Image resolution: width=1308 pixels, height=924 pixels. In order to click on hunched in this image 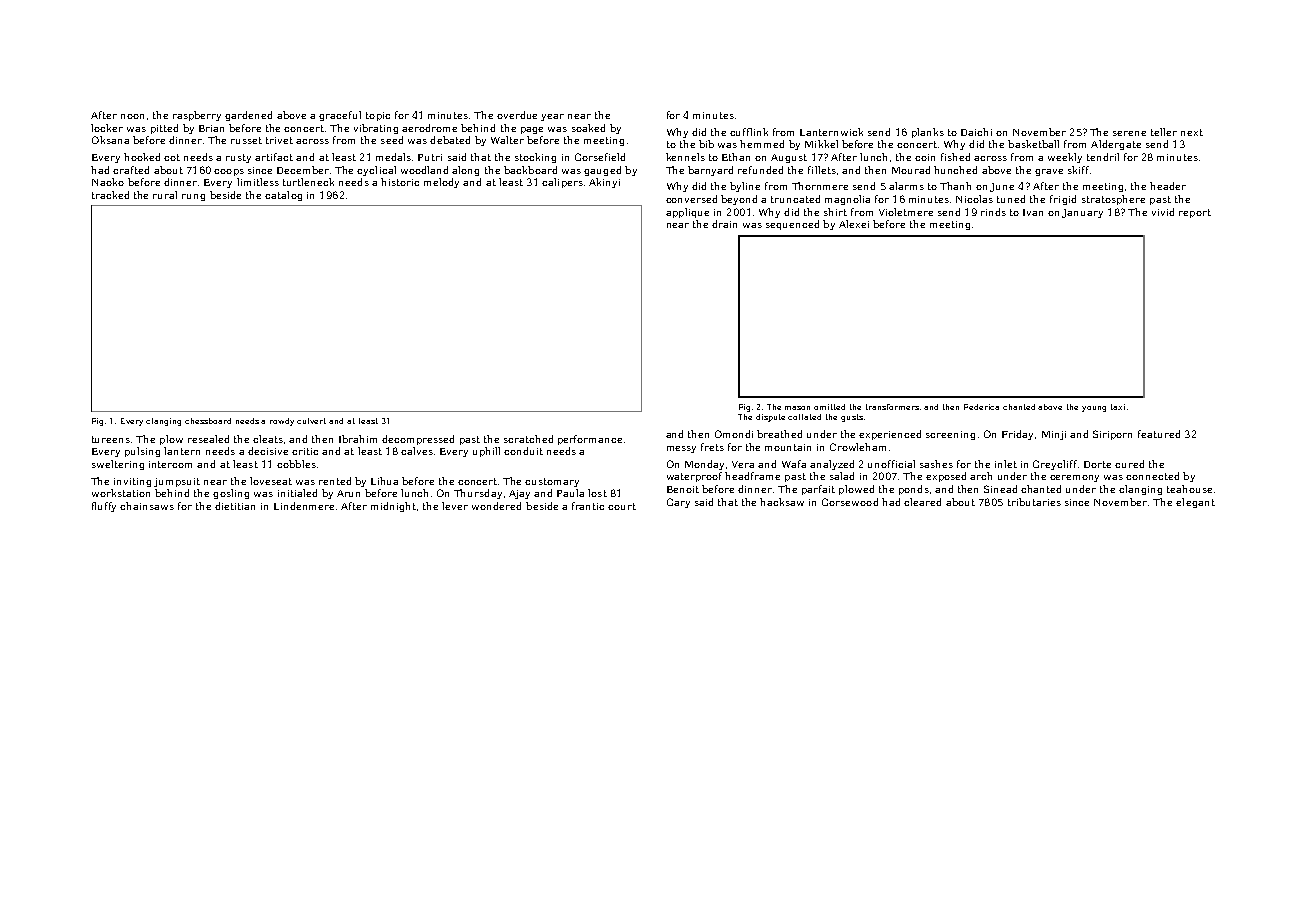, I will do `click(955, 170)`.
